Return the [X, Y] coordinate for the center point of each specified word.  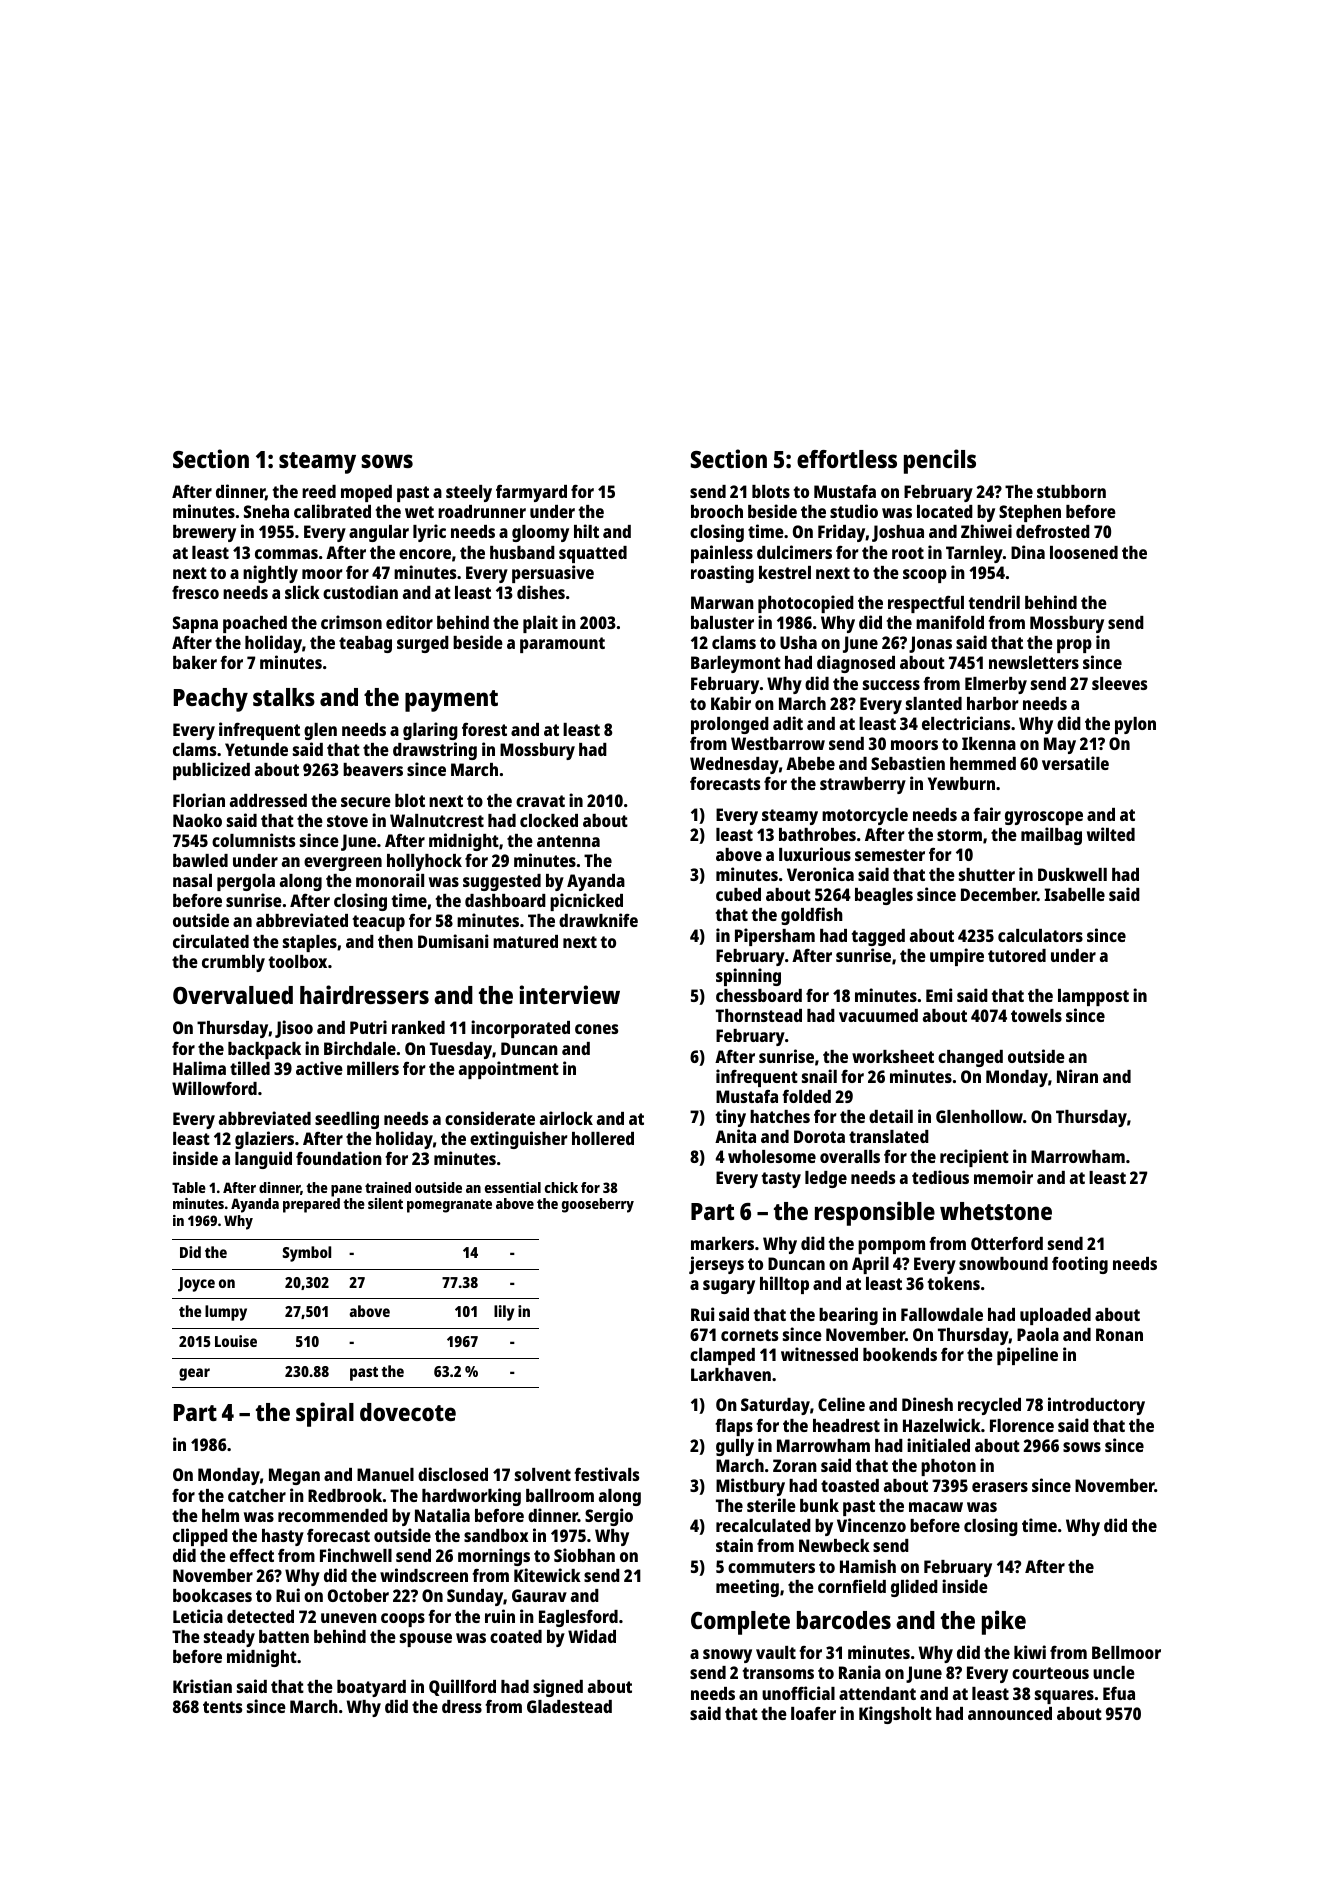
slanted [934, 703]
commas [286, 554]
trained [388, 1187]
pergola [246, 882]
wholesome [772, 1156]
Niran [1077, 1076]
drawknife [598, 920]
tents [222, 1707]
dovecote [408, 1412]
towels [1036, 1015]
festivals [606, 1474]
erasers [1000, 1487]
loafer [813, 1713]
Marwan [722, 602]
